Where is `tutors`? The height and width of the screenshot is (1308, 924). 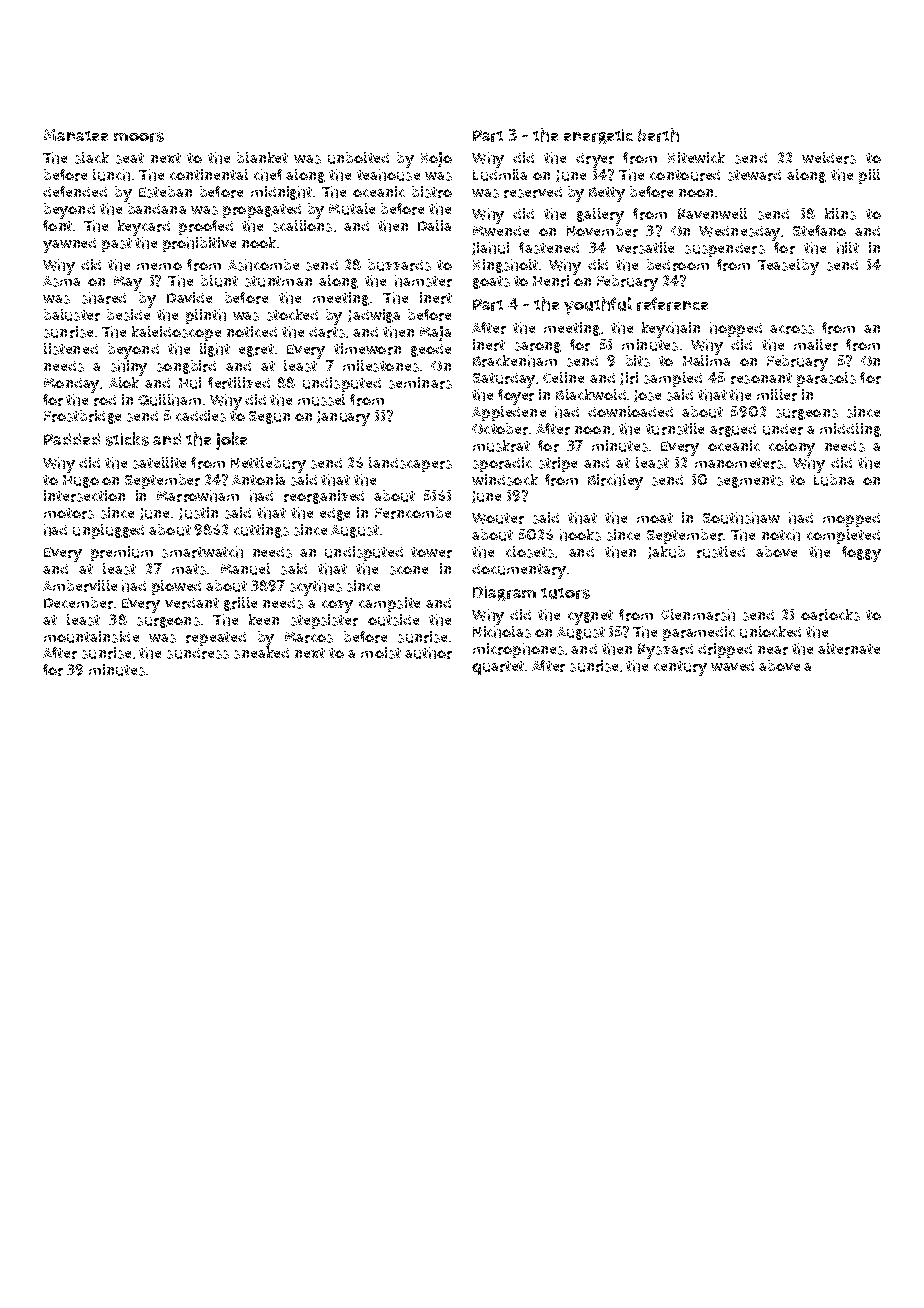
tutors is located at coordinates (565, 593).
